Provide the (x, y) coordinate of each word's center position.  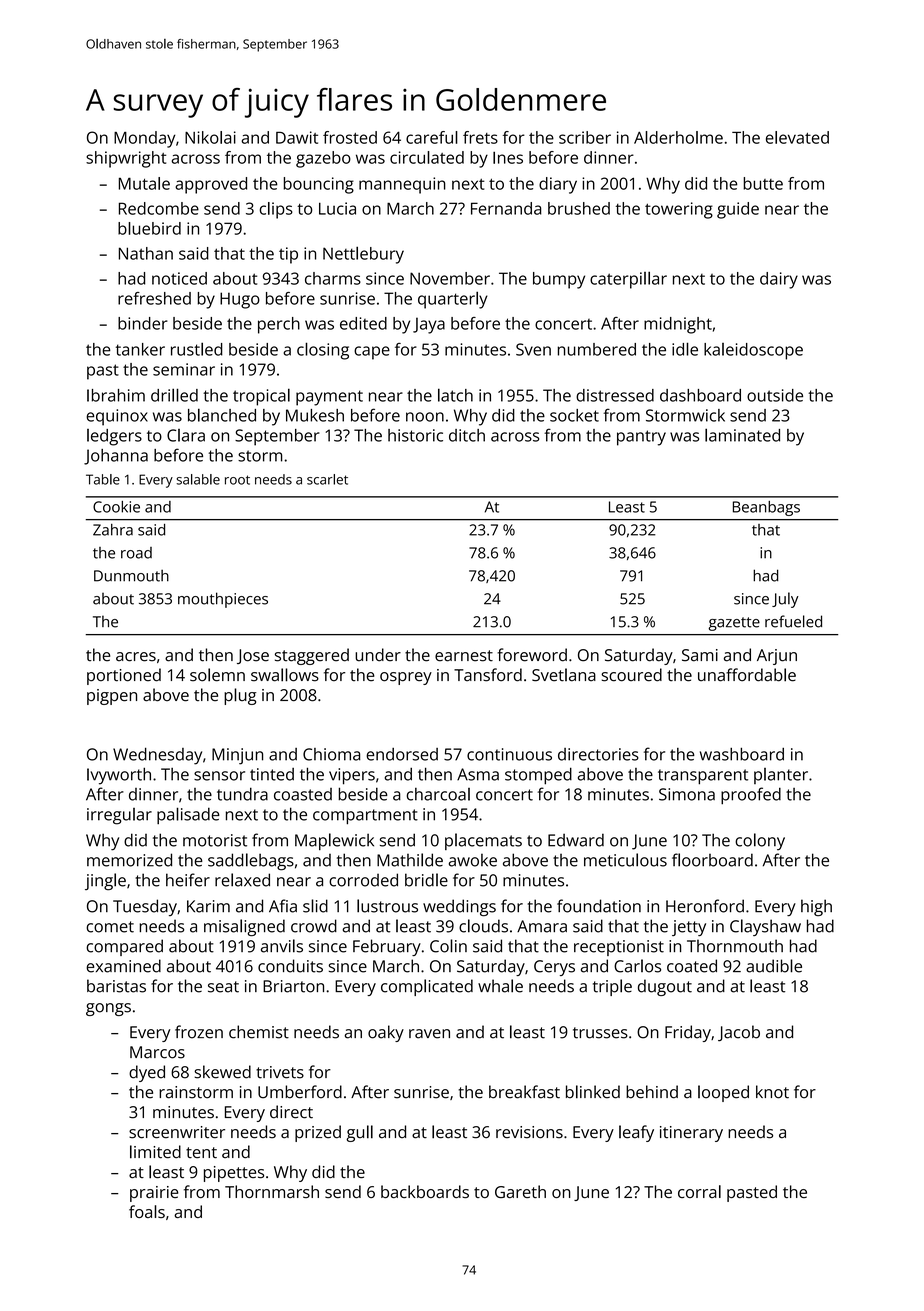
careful (432, 137)
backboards (425, 1191)
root (237, 480)
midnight (678, 325)
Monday (145, 139)
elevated (797, 137)
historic (415, 435)
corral (699, 1191)
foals (147, 1211)
